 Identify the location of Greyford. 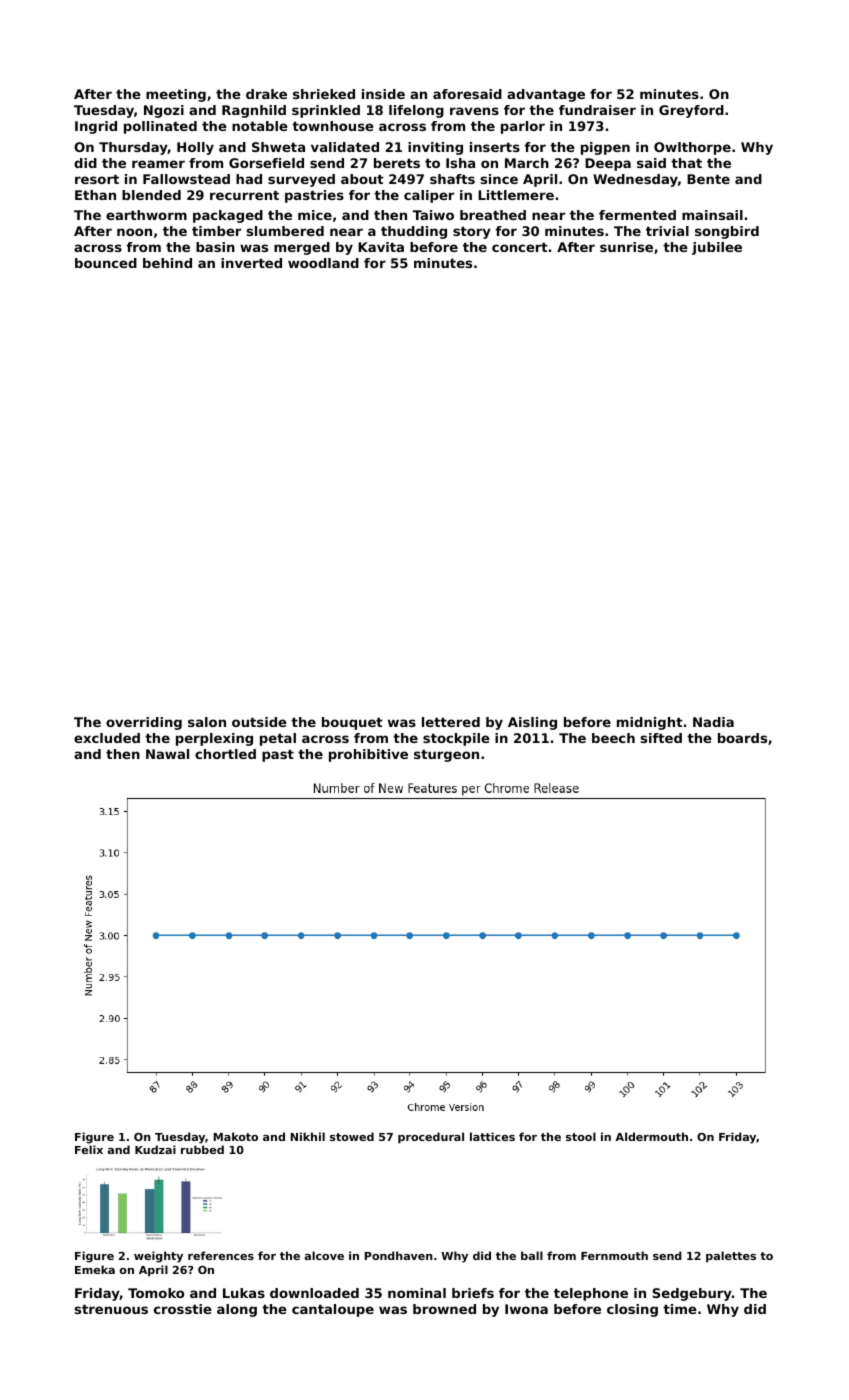
(691, 111).
